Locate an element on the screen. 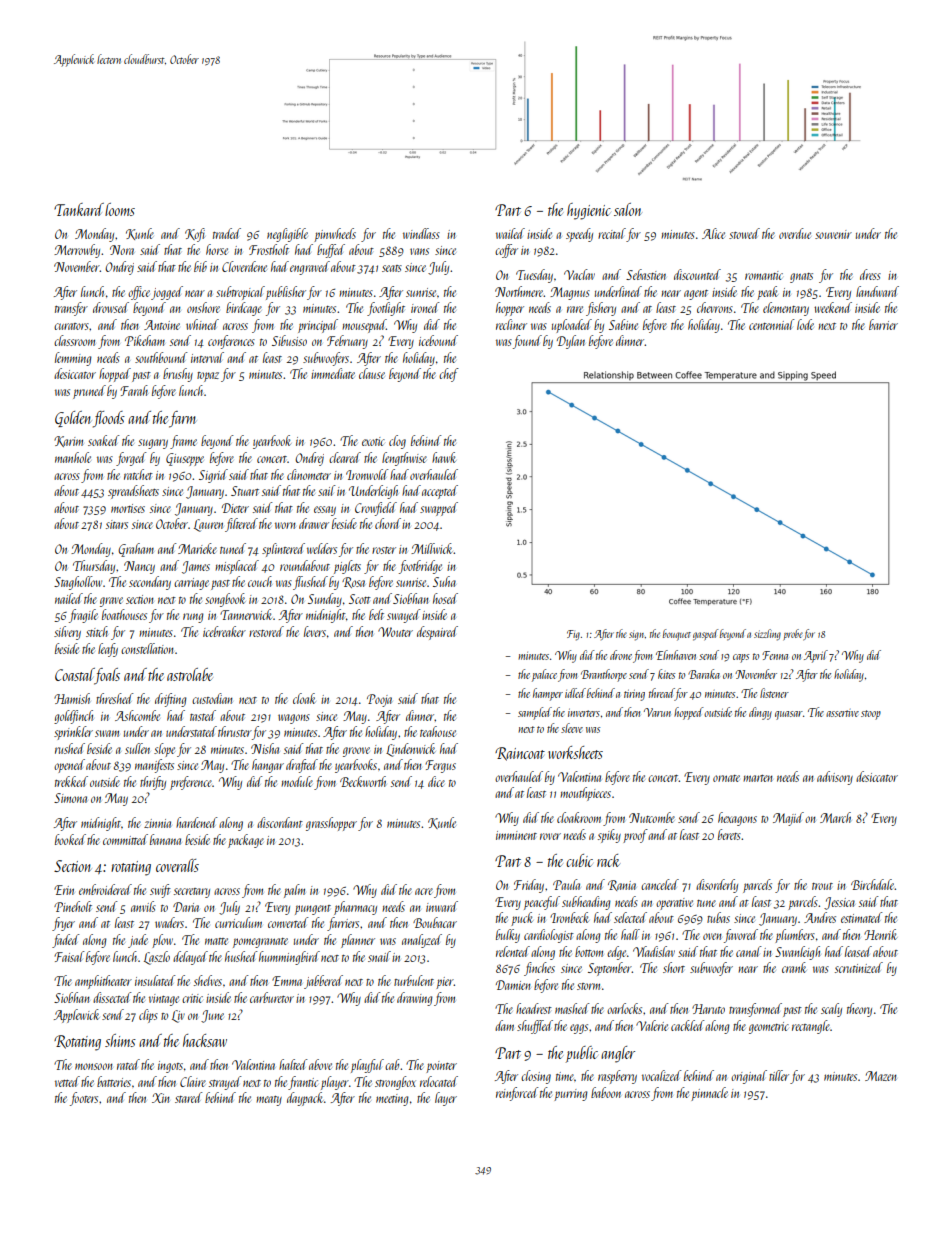 The width and height of the screenshot is (952, 1233). dice is located at coordinates (436, 781).
